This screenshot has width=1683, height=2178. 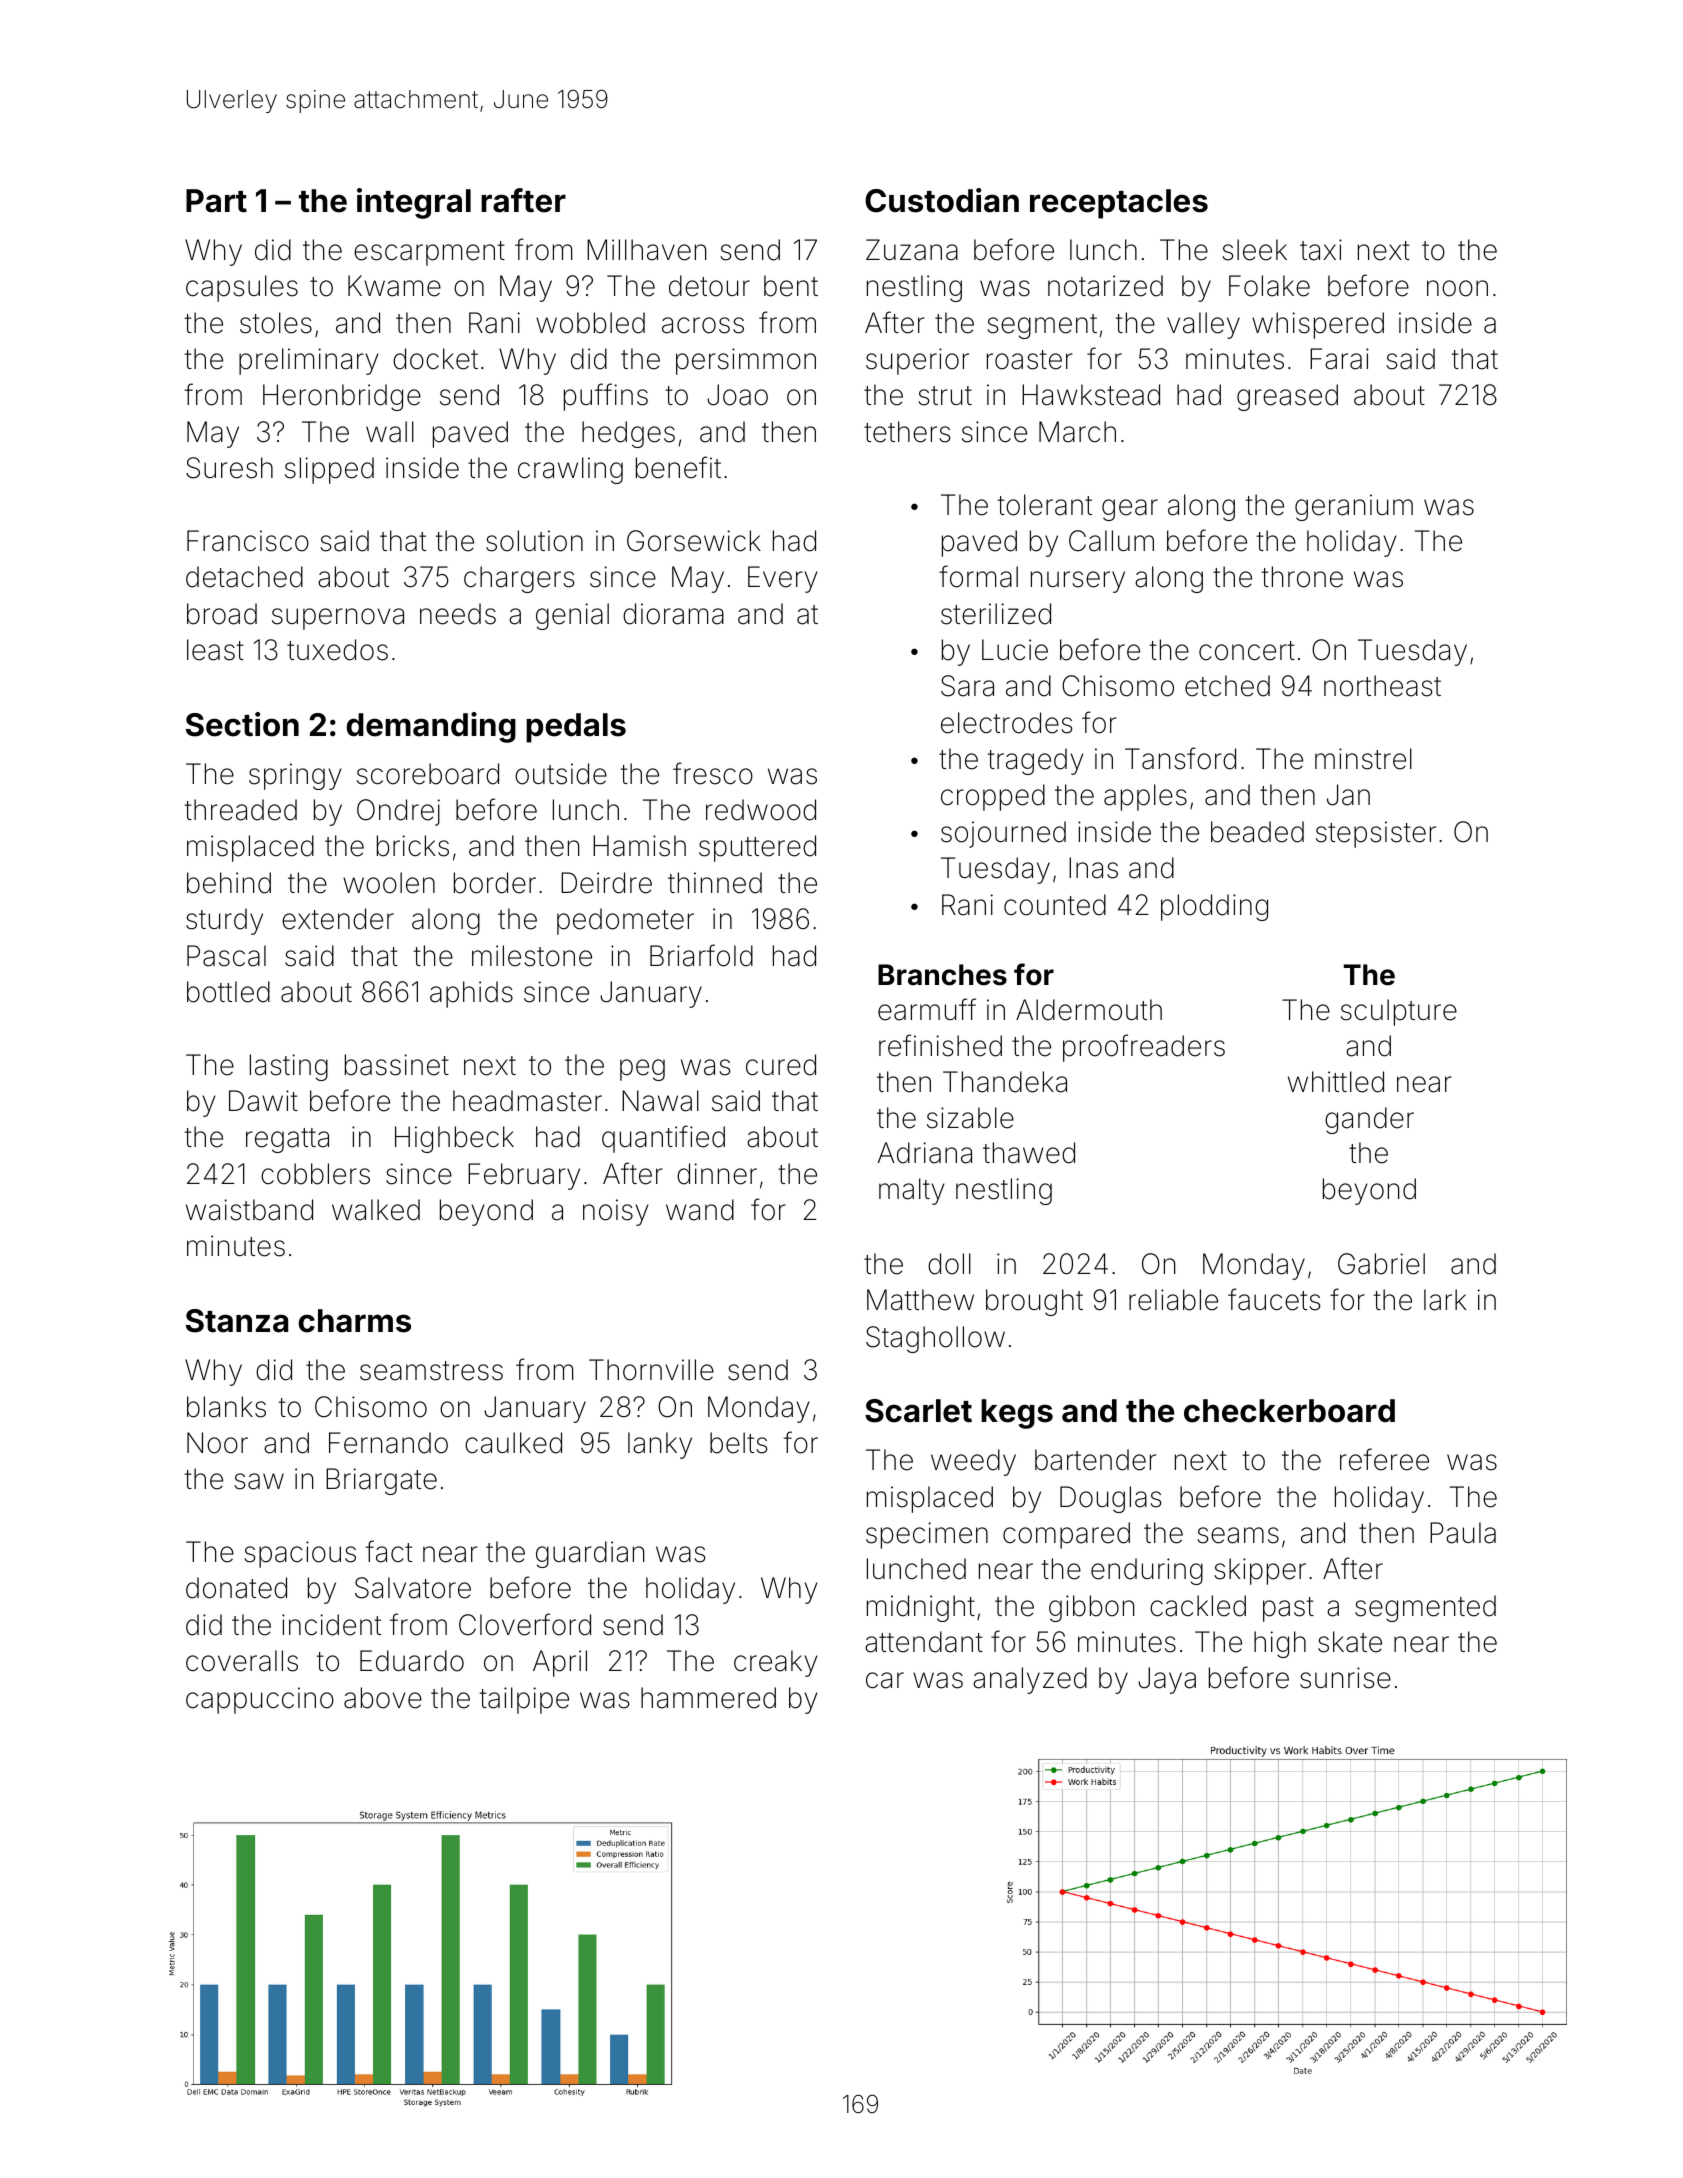 What do you see at coordinates (1399, 1012) in the screenshot?
I see `sculpture` at bounding box center [1399, 1012].
